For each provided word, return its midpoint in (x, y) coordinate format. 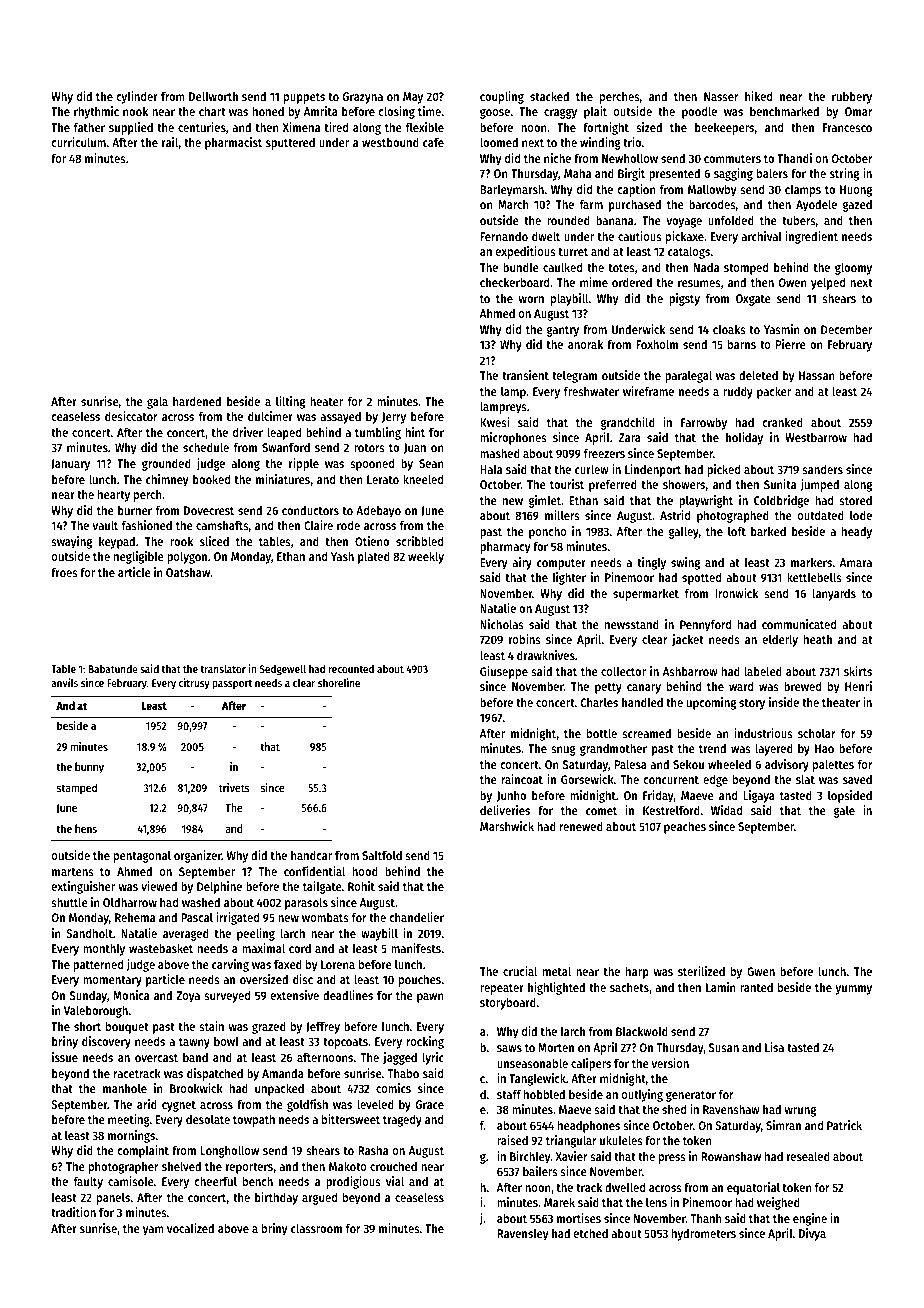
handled (642, 702)
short (87, 1026)
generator (691, 1096)
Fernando (504, 236)
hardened (197, 401)
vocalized (190, 1228)
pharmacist (233, 143)
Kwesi (494, 422)
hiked (758, 96)
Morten (556, 1047)
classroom (316, 1228)
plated (374, 557)
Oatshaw (188, 572)
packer (774, 392)
